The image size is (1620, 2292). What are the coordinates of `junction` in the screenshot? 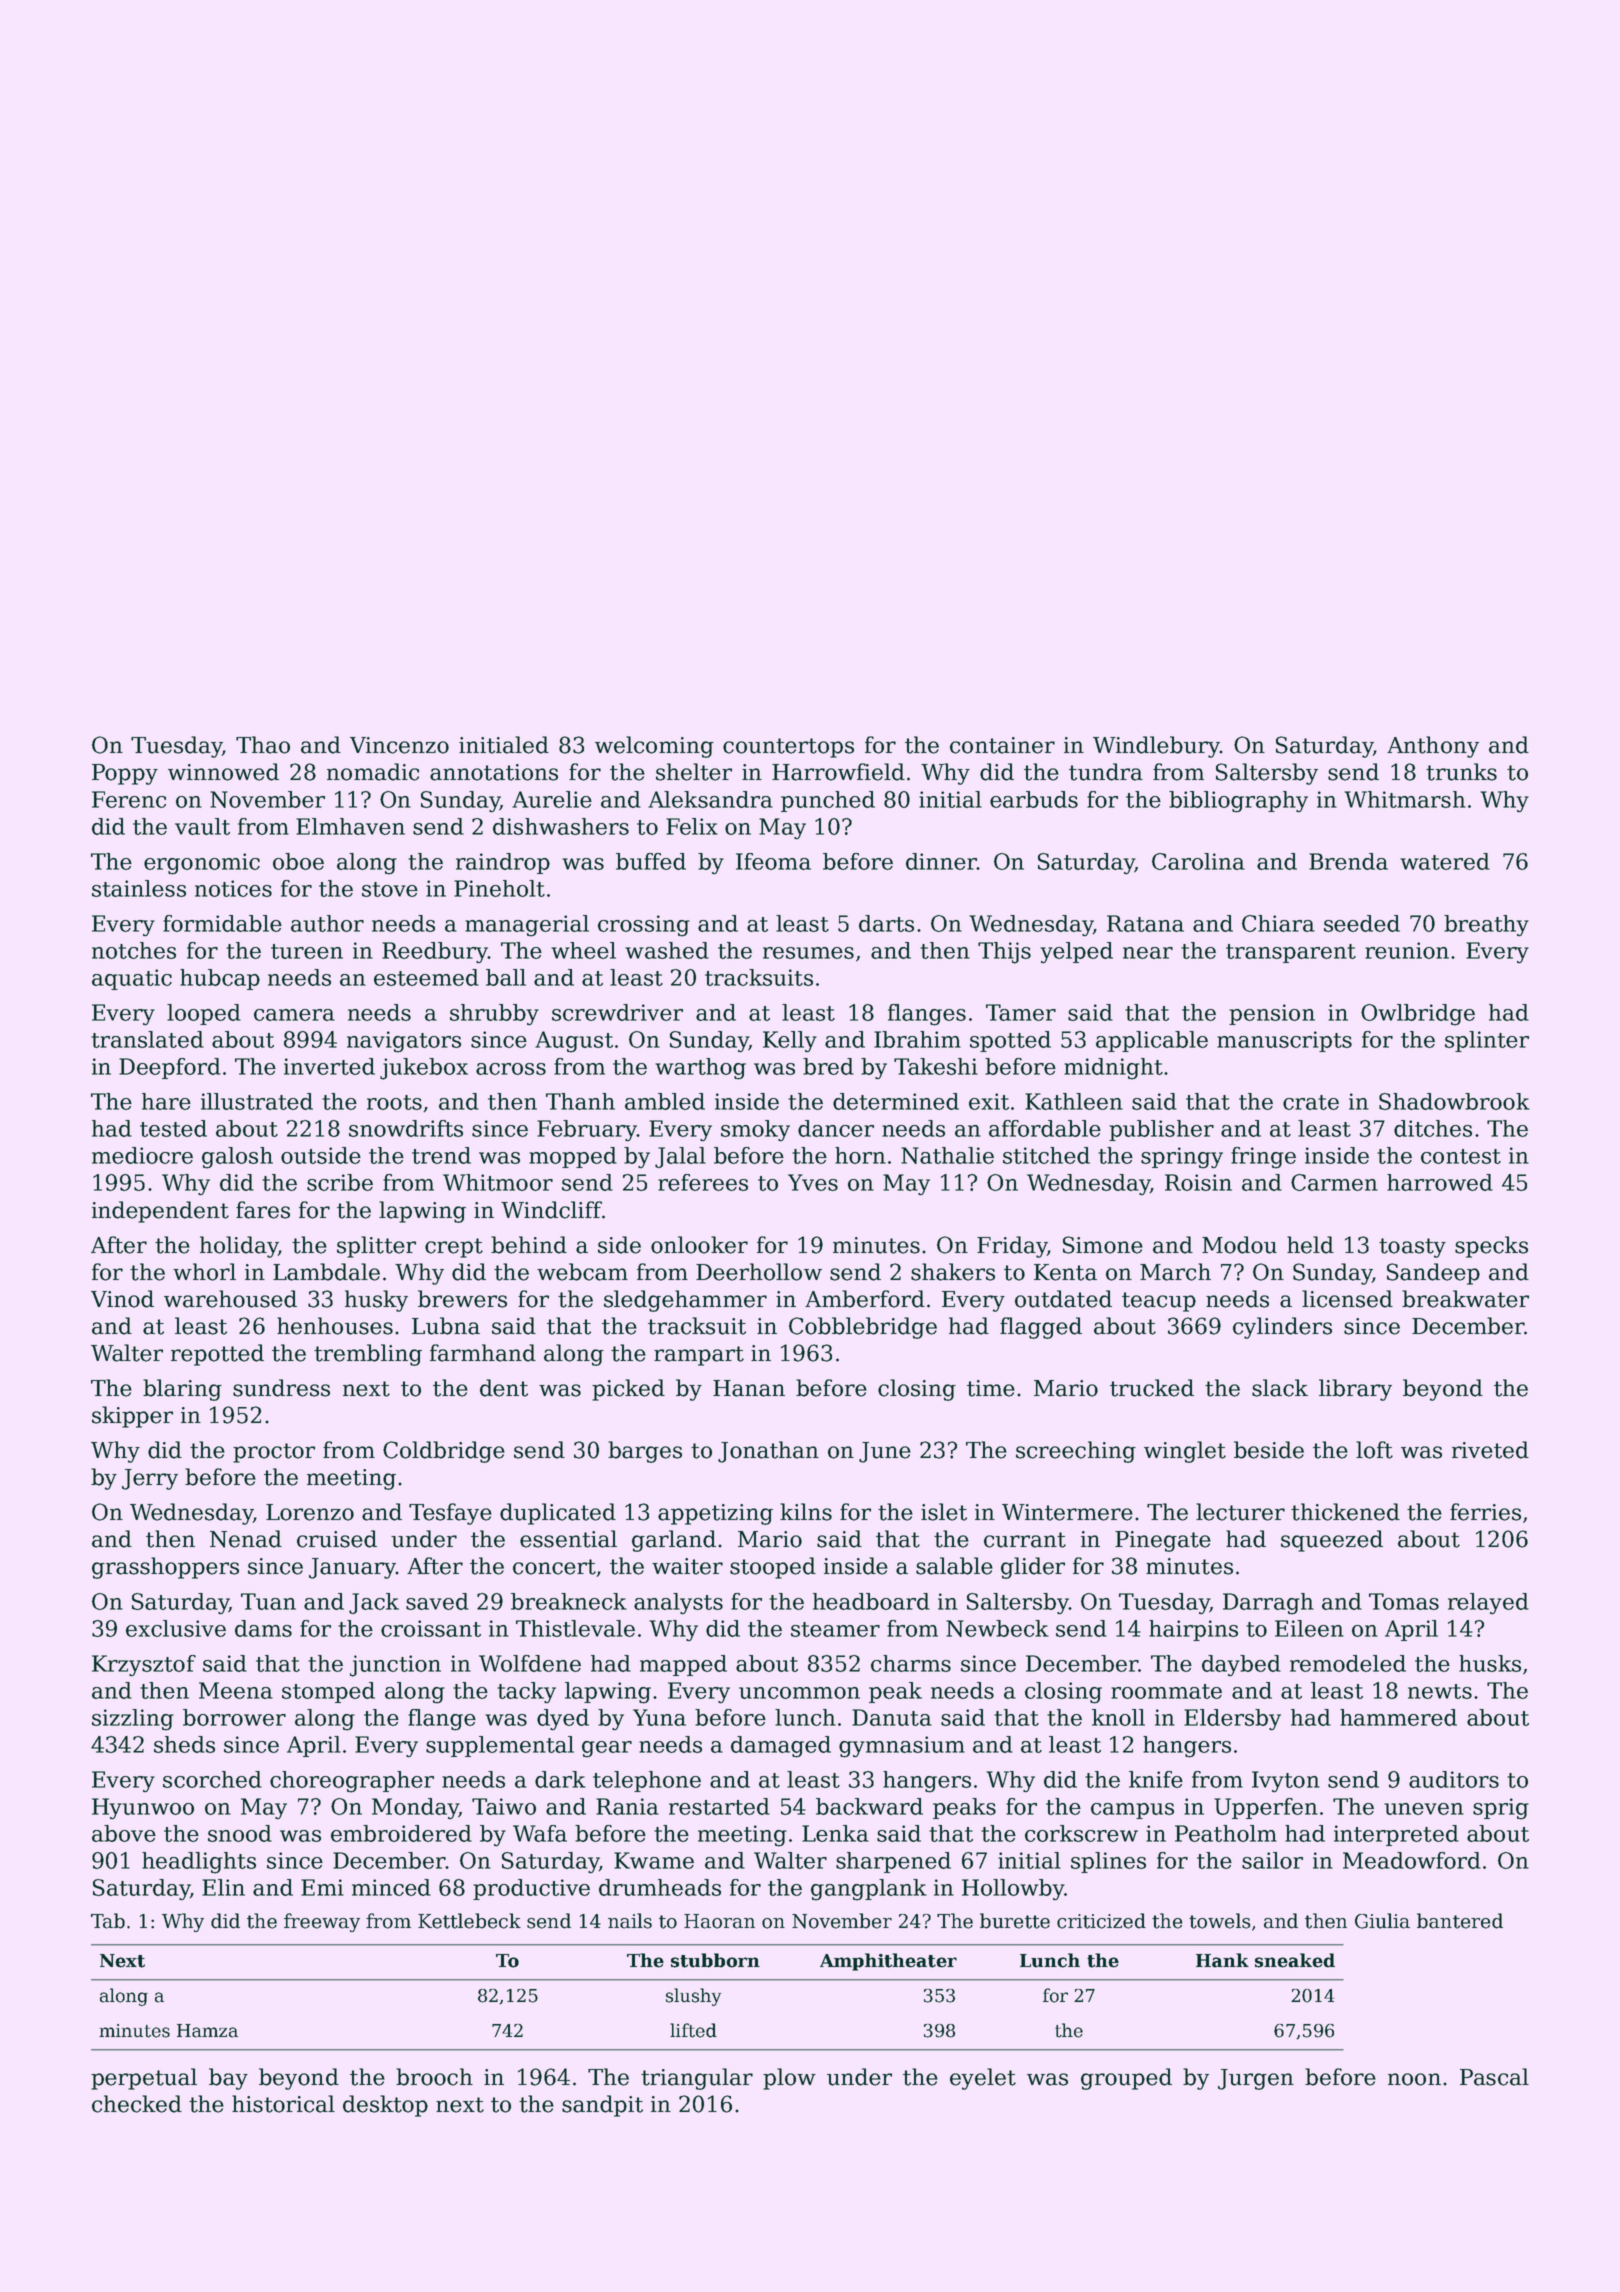 It's located at (395, 1666).
